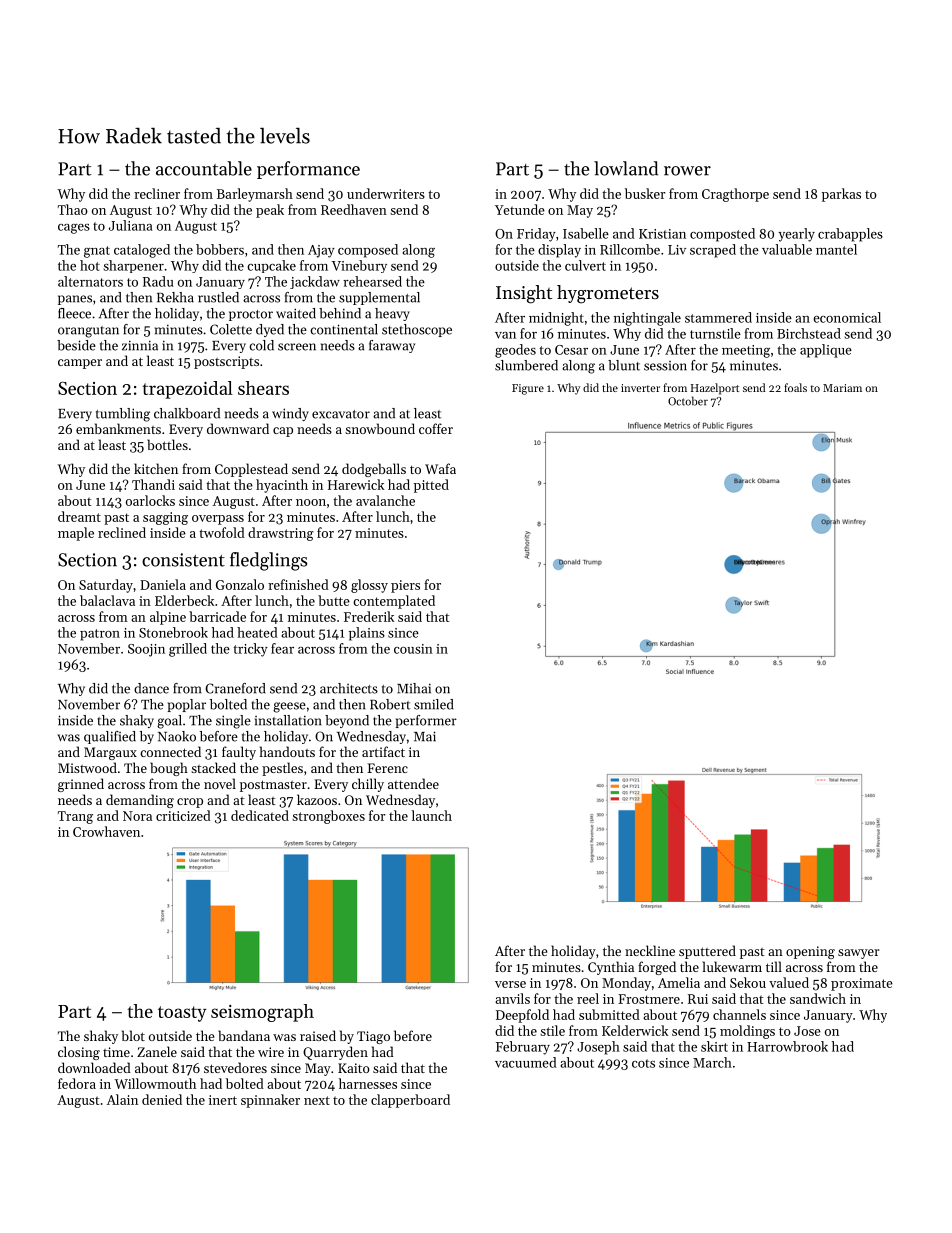 This image has width=952, height=1233. Describe the element at coordinates (74, 229) in the image. I see `cages` at that location.
